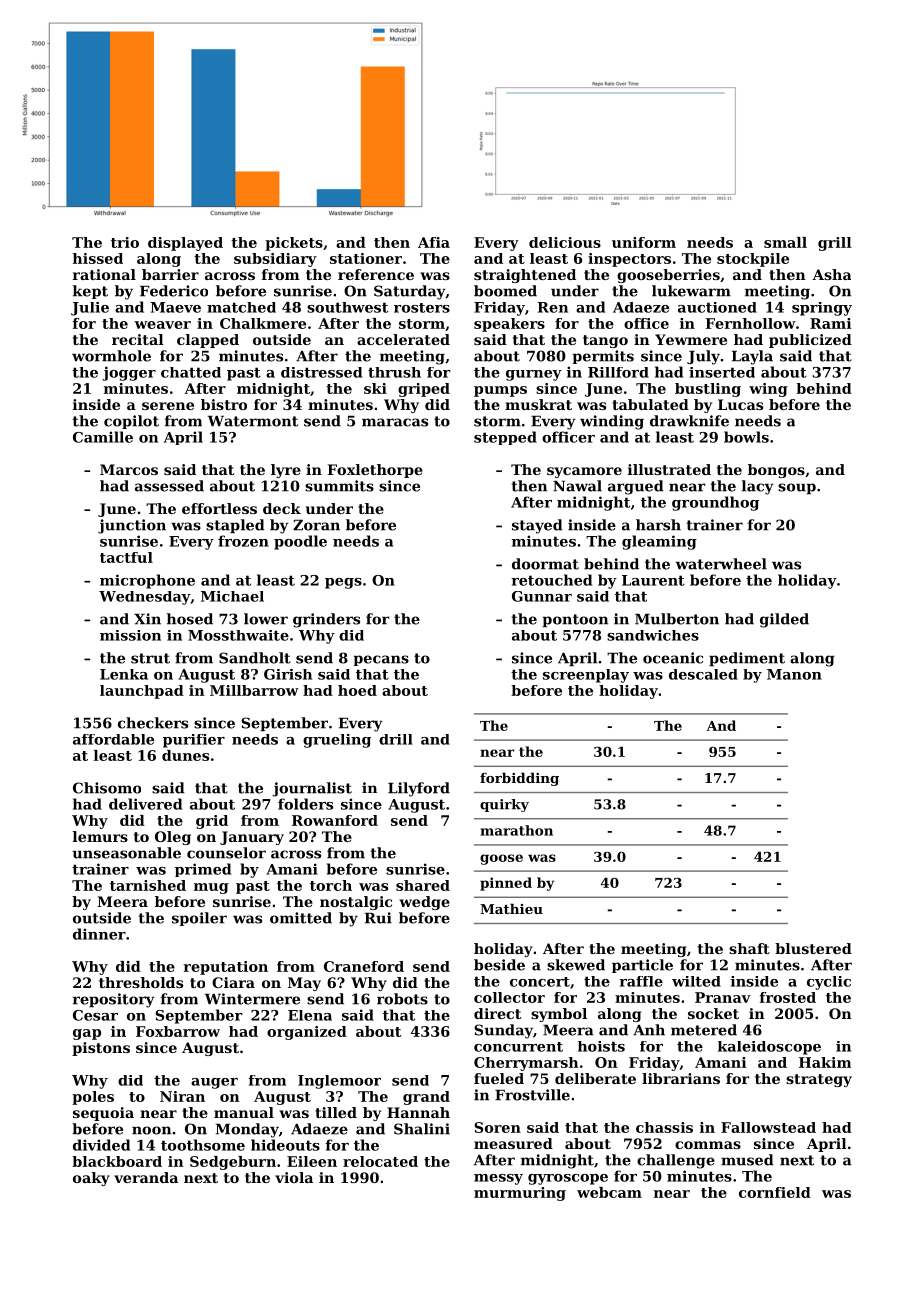 Image resolution: width=924 pixels, height=1314 pixels. I want to click on stayed, so click(537, 526).
